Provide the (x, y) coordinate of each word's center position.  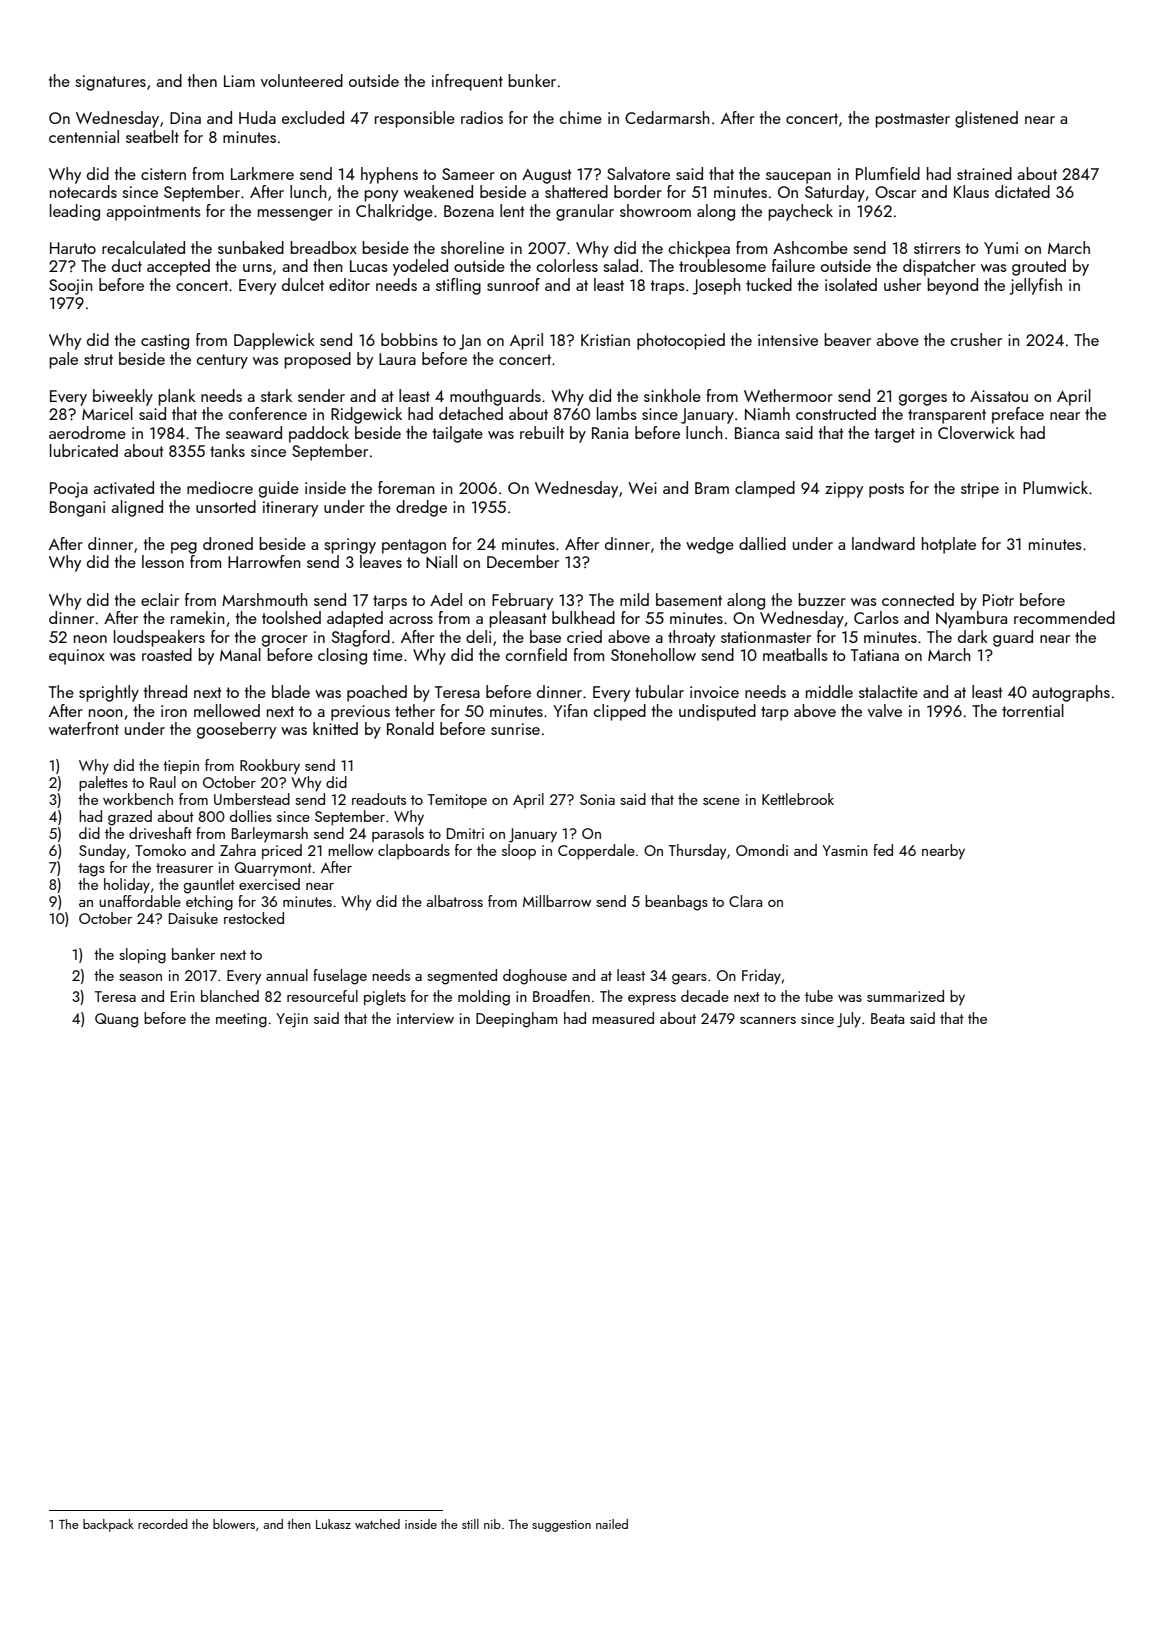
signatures (110, 83)
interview (425, 1018)
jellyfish (1036, 286)
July (849, 1020)
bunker (532, 80)
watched (377, 1524)
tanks (227, 450)
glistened (986, 119)
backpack (108, 1525)
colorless (567, 265)
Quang (116, 1020)
